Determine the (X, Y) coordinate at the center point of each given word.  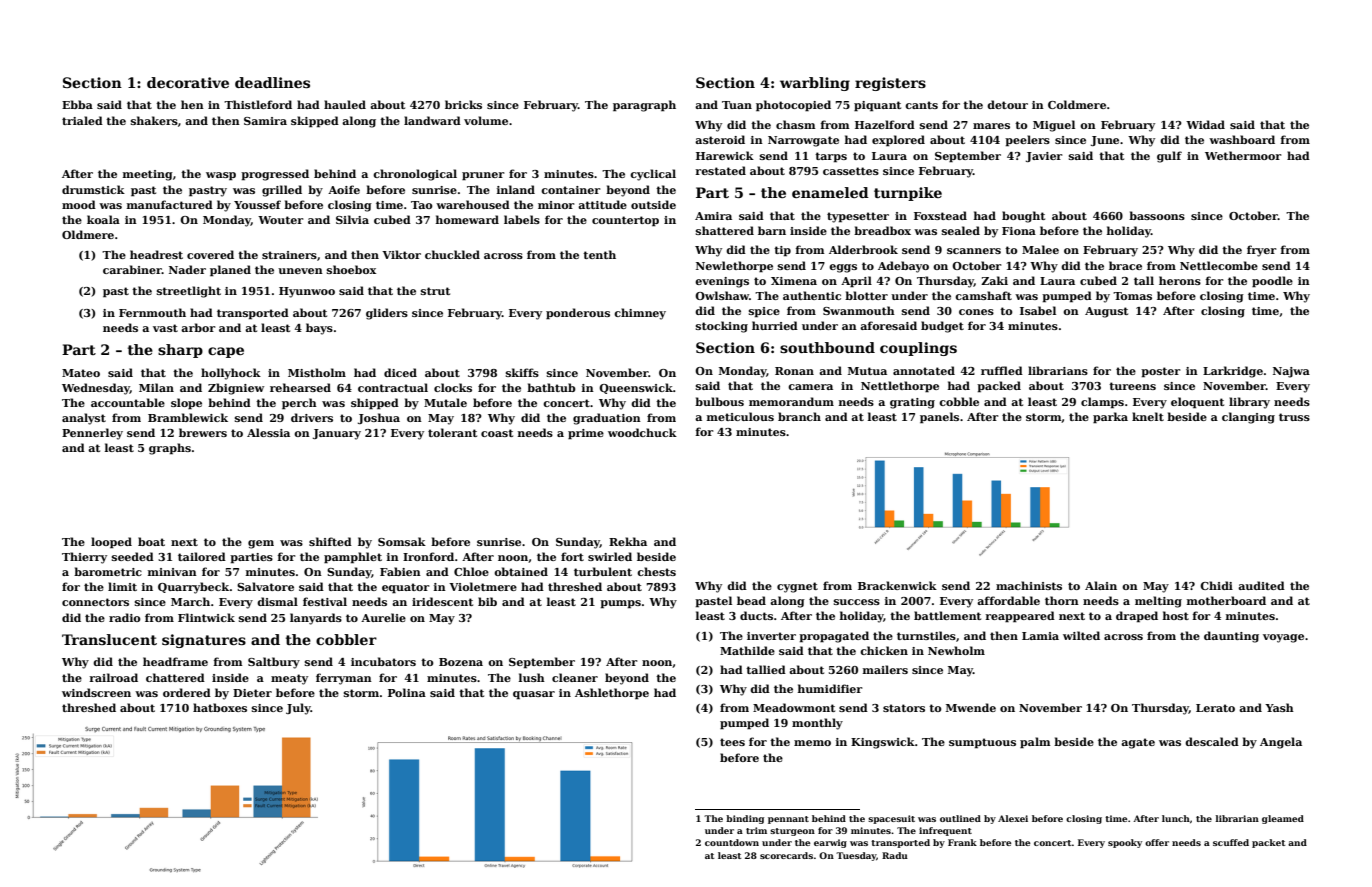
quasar (534, 695)
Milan (156, 387)
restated (720, 170)
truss (1294, 417)
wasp (221, 176)
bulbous (719, 401)
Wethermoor (1243, 155)
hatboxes (220, 707)
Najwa (1291, 372)
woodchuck (642, 432)
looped (111, 543)
